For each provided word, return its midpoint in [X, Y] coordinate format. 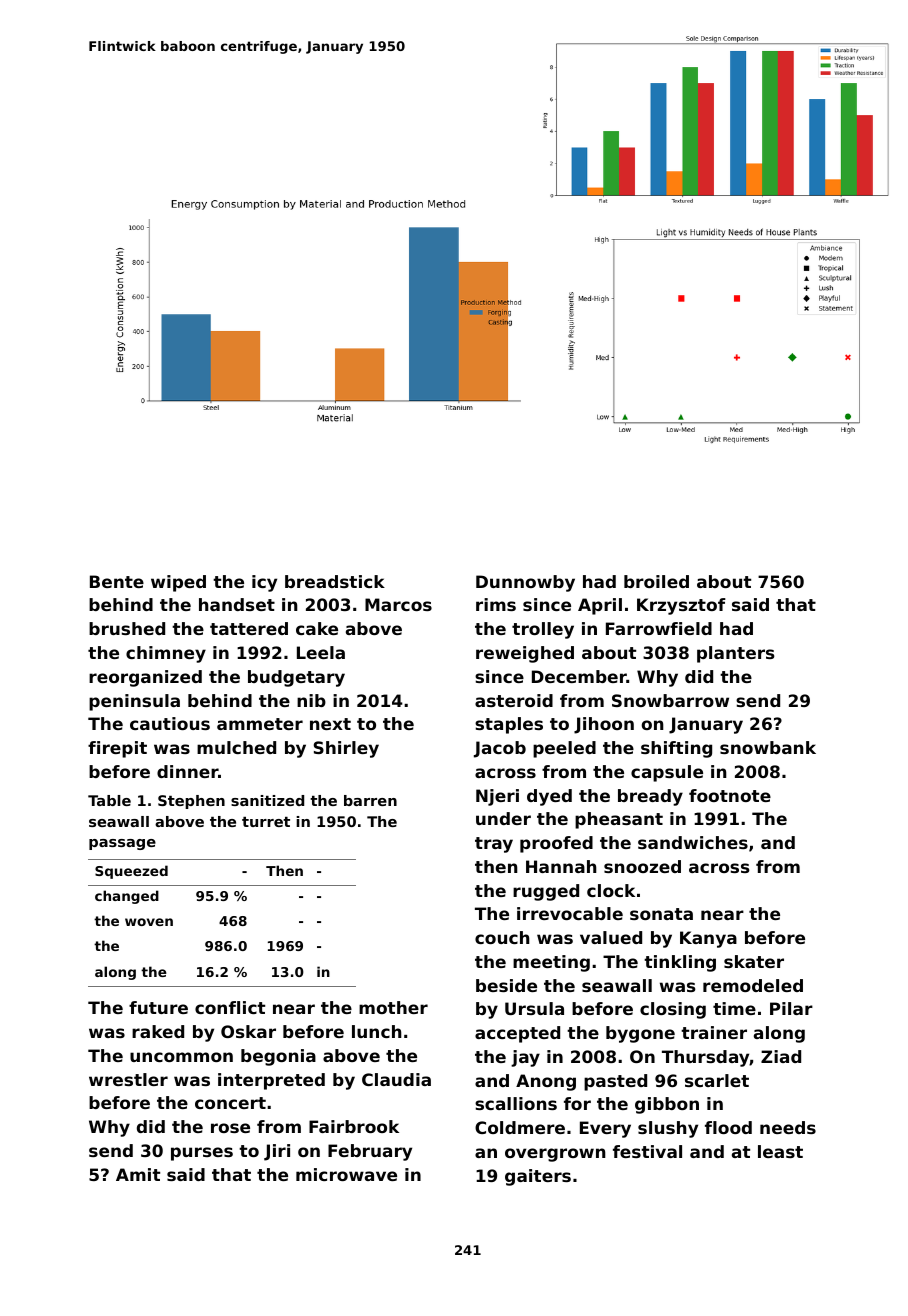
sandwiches [693, 842]
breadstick [335, 581]
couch [502, 937]
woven [149, 922]
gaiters [538, 1177]
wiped [178, 583]
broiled [656, 581]
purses [202, 1154]
